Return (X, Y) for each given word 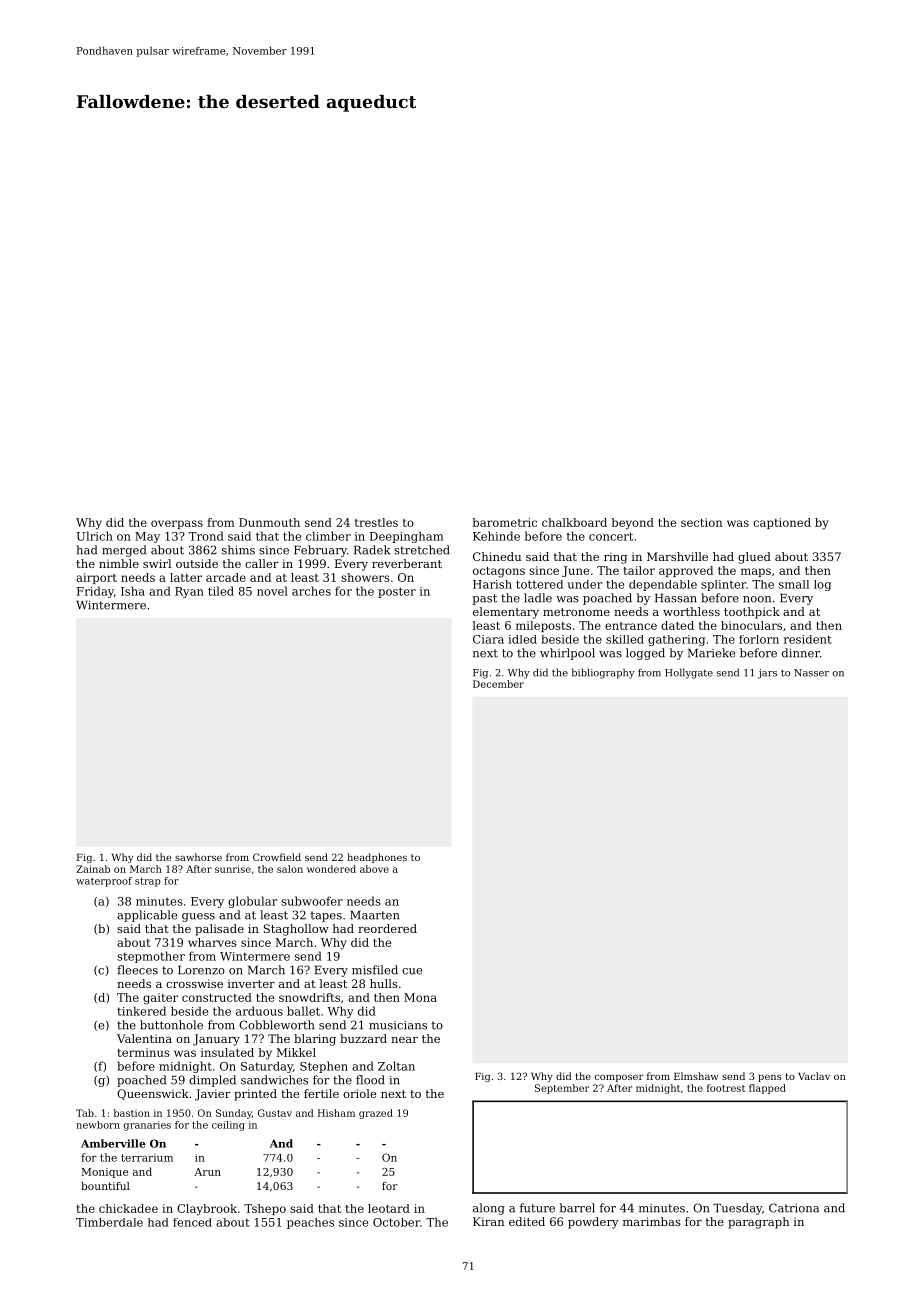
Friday (95, 592)
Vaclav (814, 1076)
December (498, 684)
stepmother (151, 957)
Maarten (374, 915)
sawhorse (198, 857)
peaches (310, 1223)
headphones (377, 858)
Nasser (811, 673)
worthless (691, 611)
